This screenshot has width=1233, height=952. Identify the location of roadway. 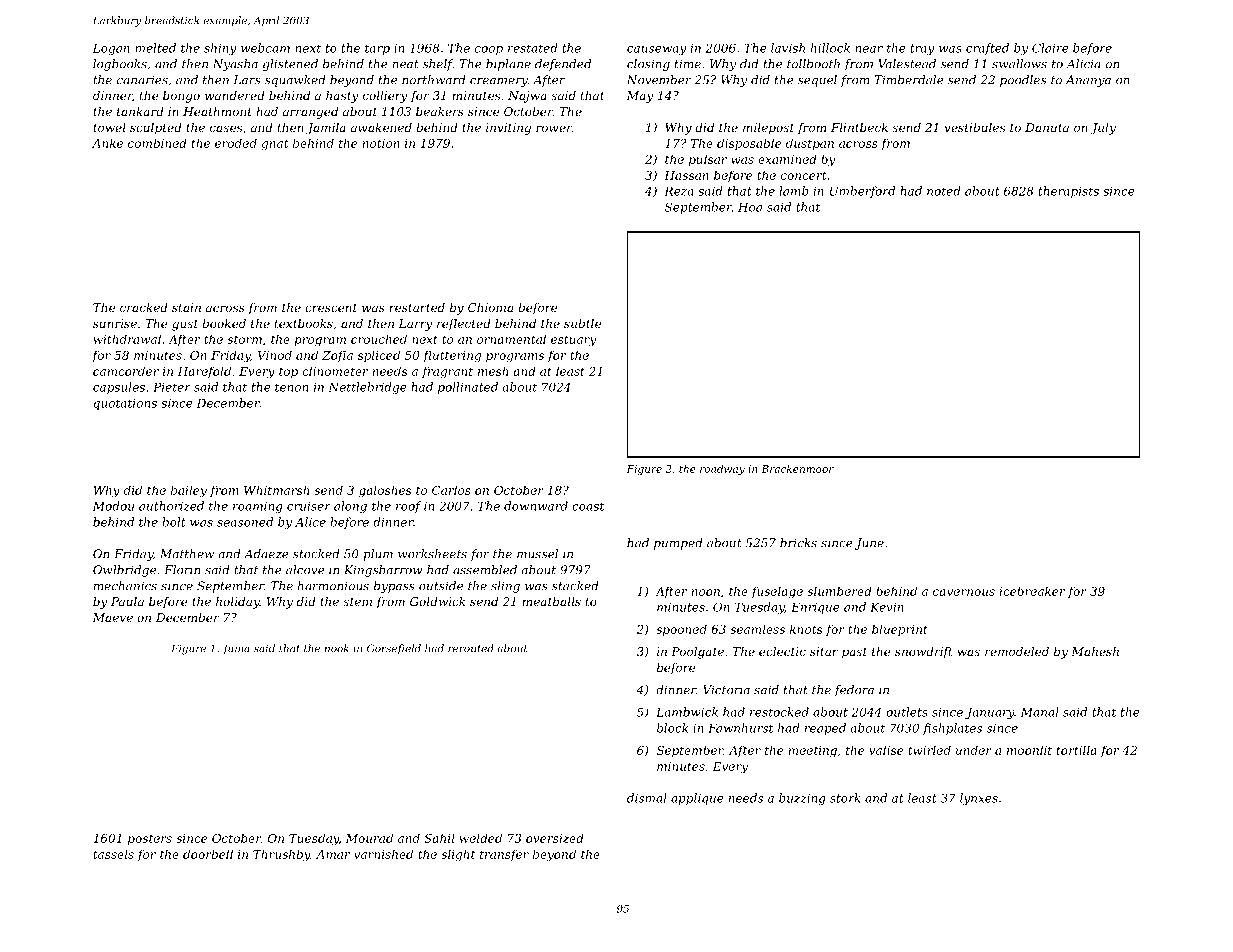
(722, 470).
